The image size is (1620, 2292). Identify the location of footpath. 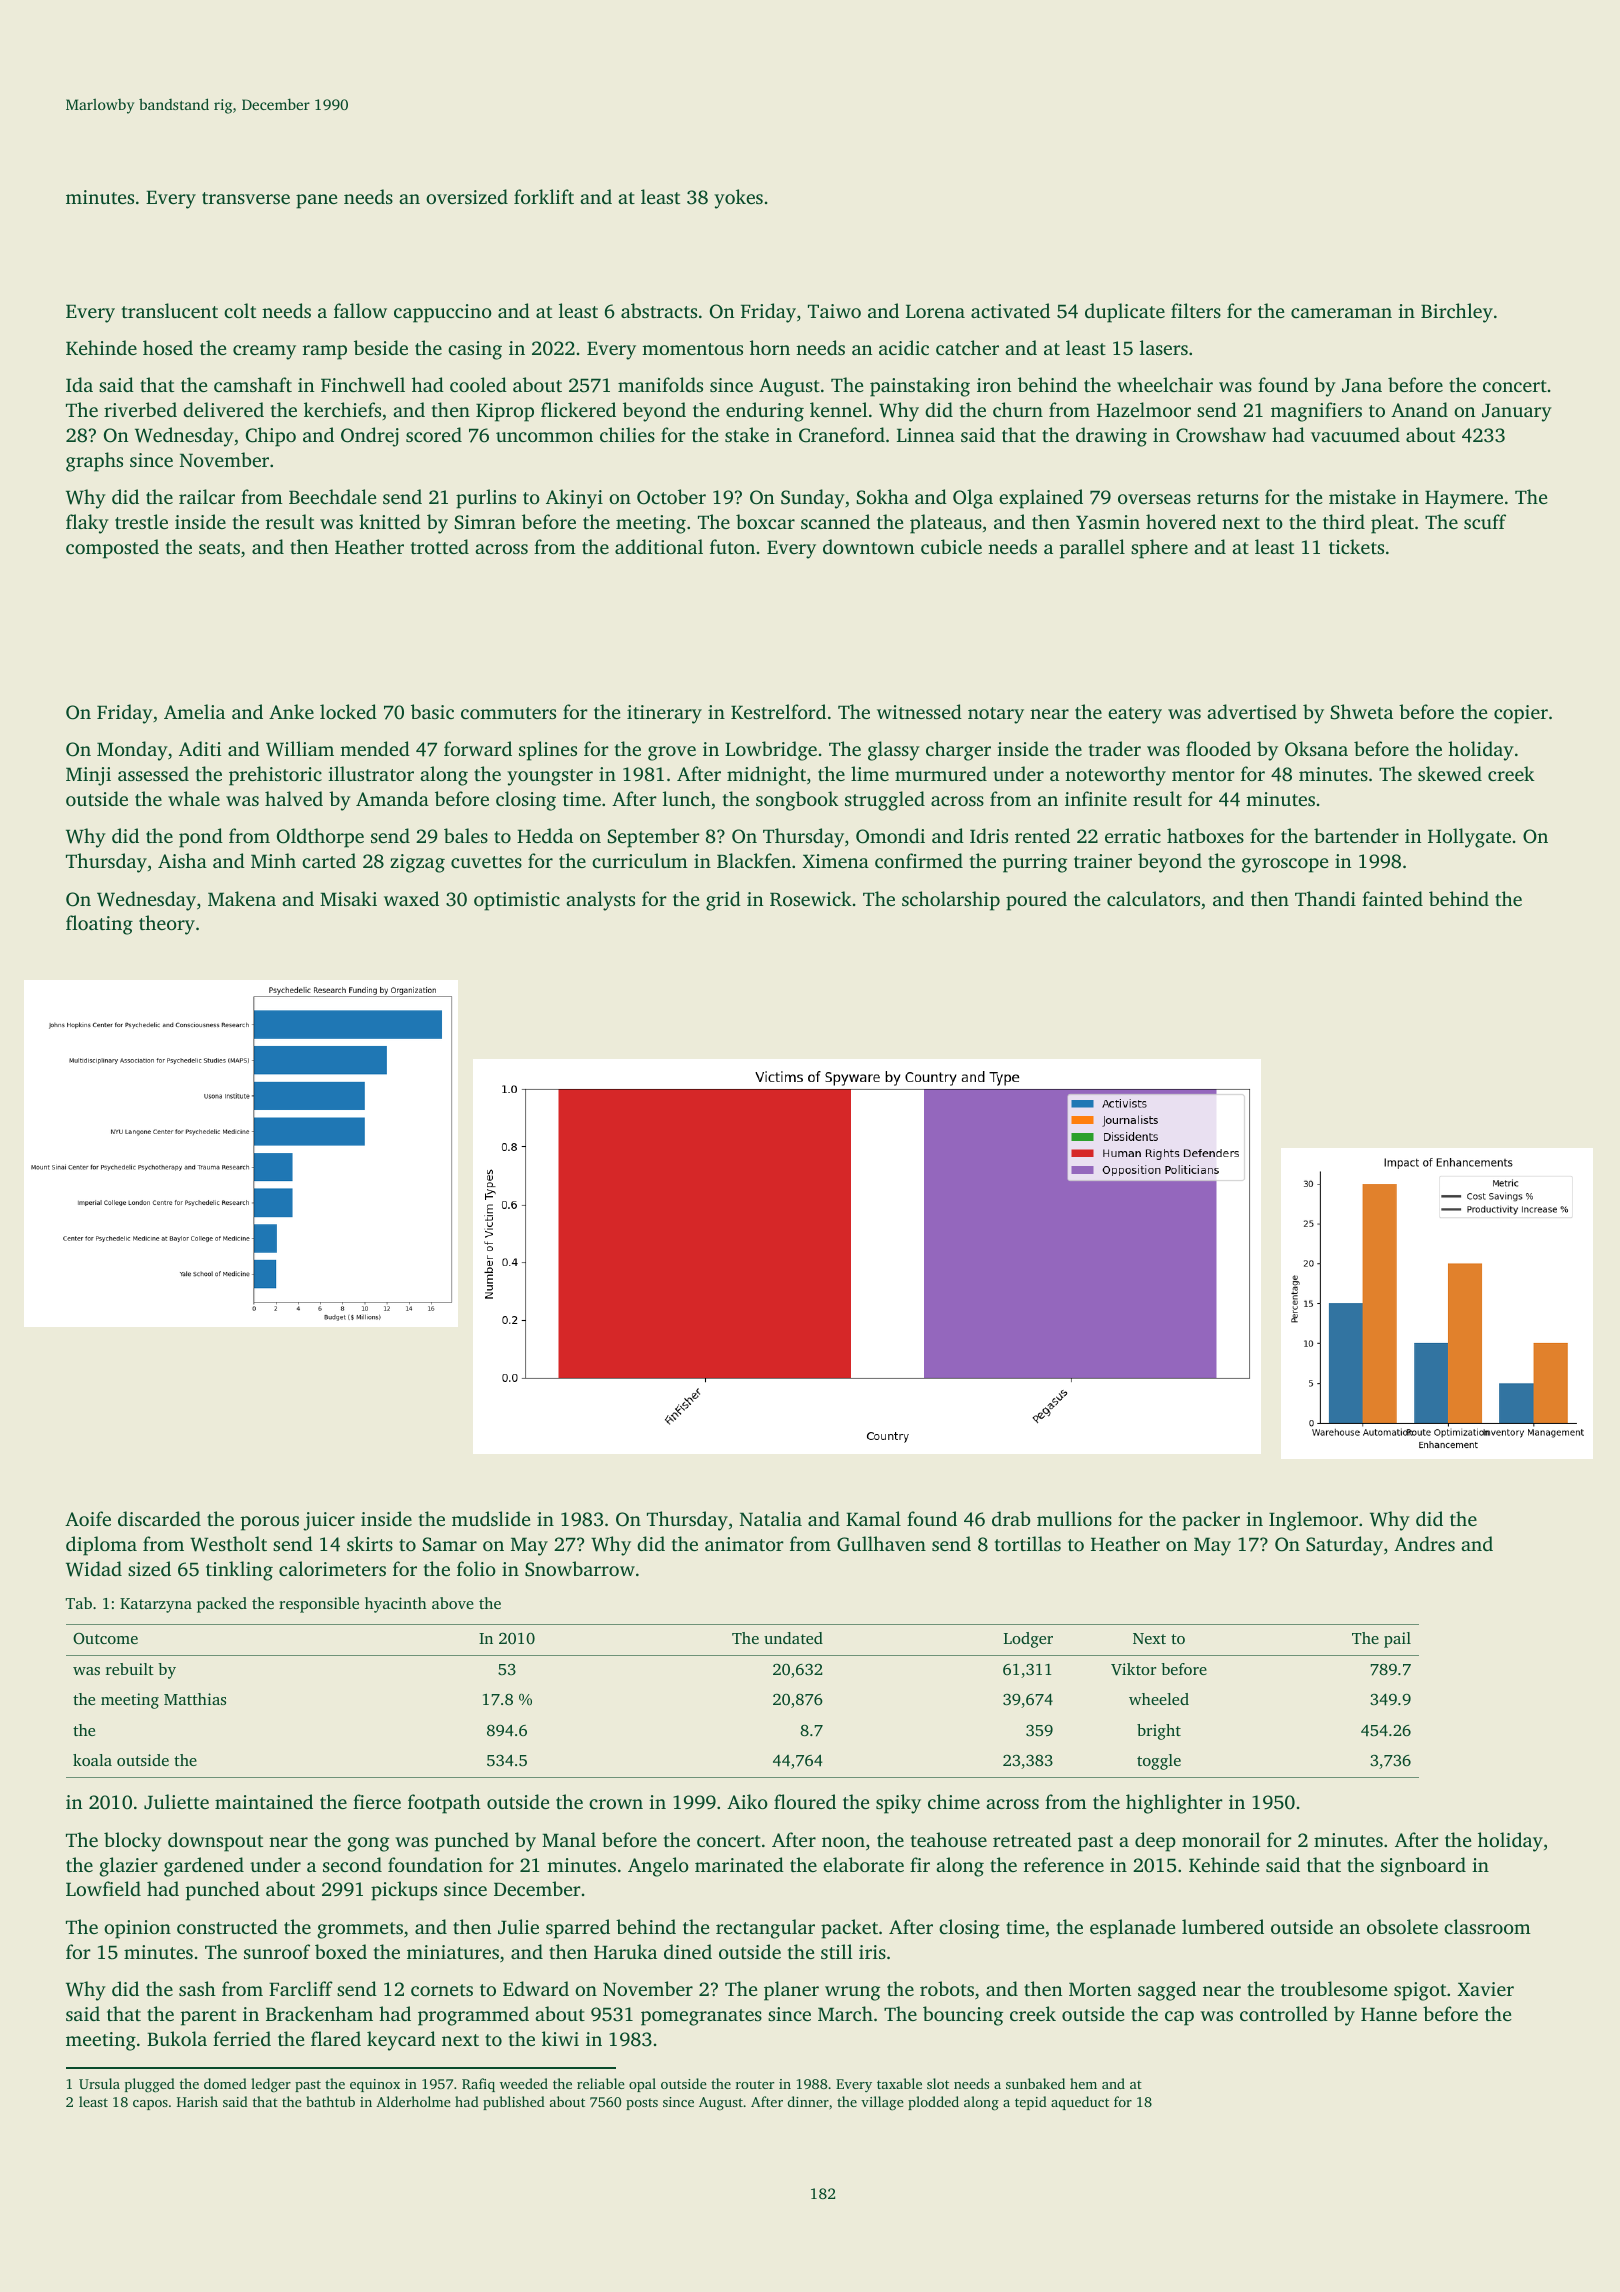
(444, 1804).
